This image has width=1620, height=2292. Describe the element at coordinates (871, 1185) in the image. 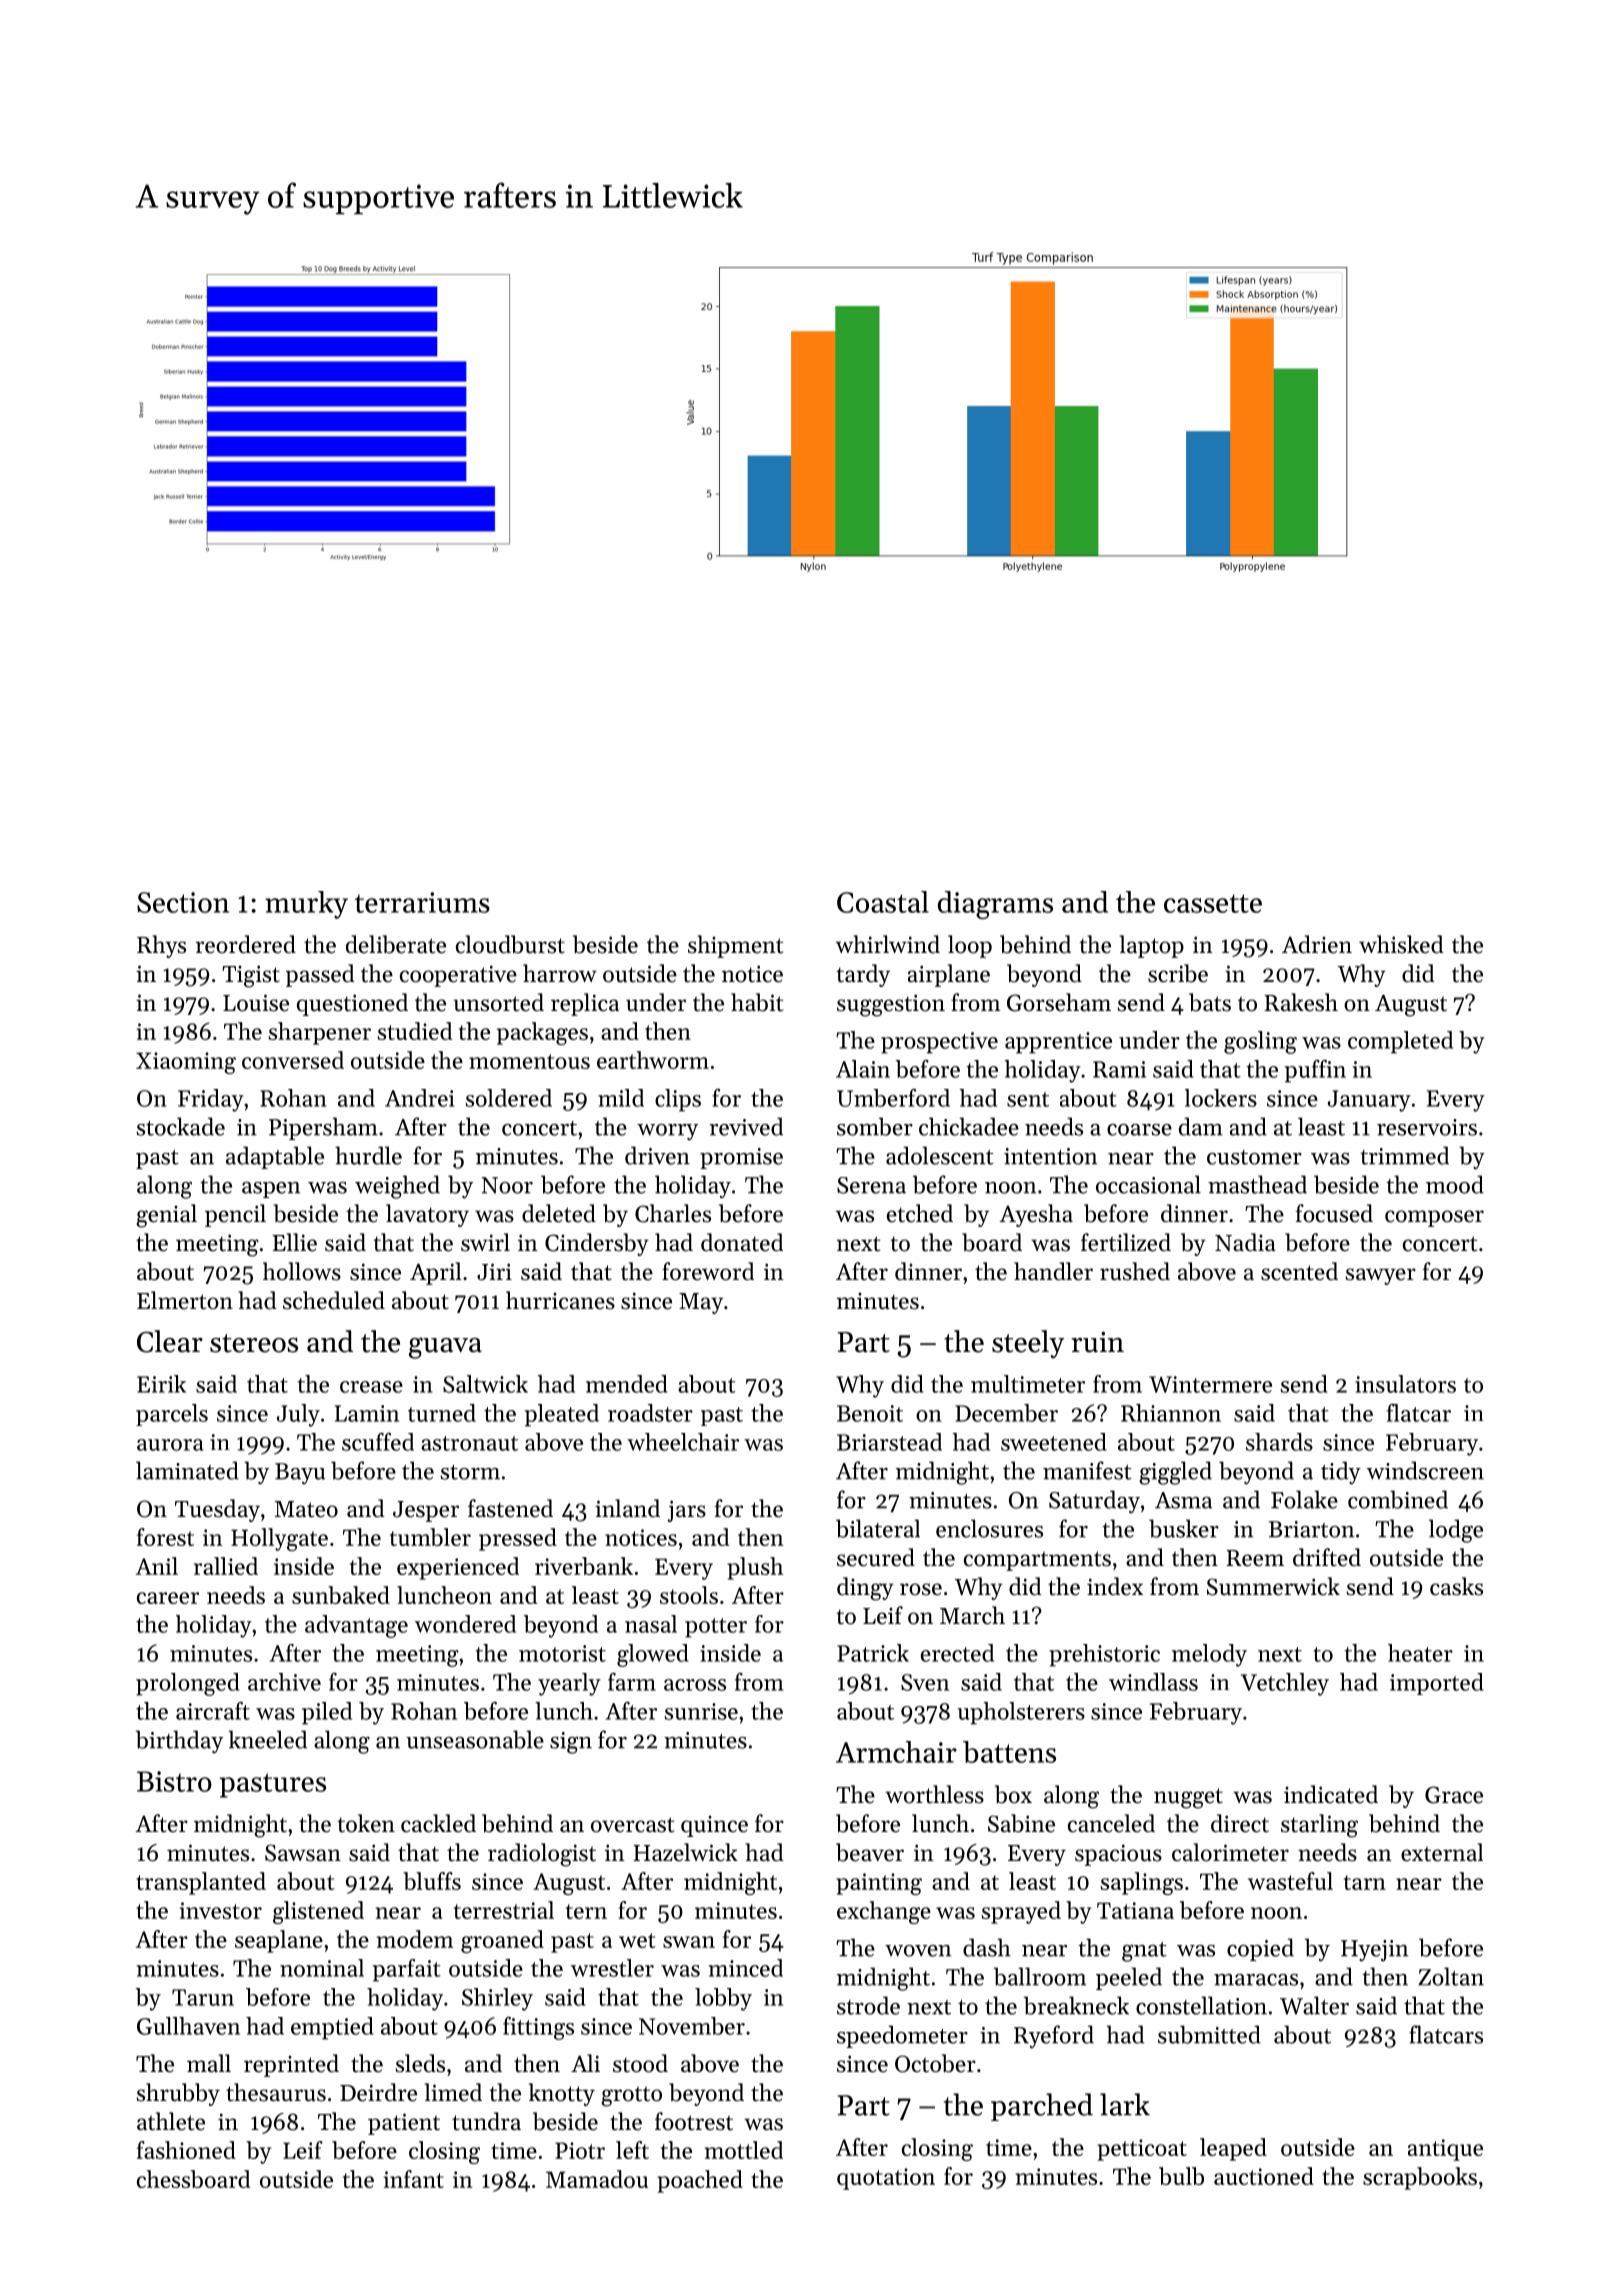

I see `Serena` at that location.
